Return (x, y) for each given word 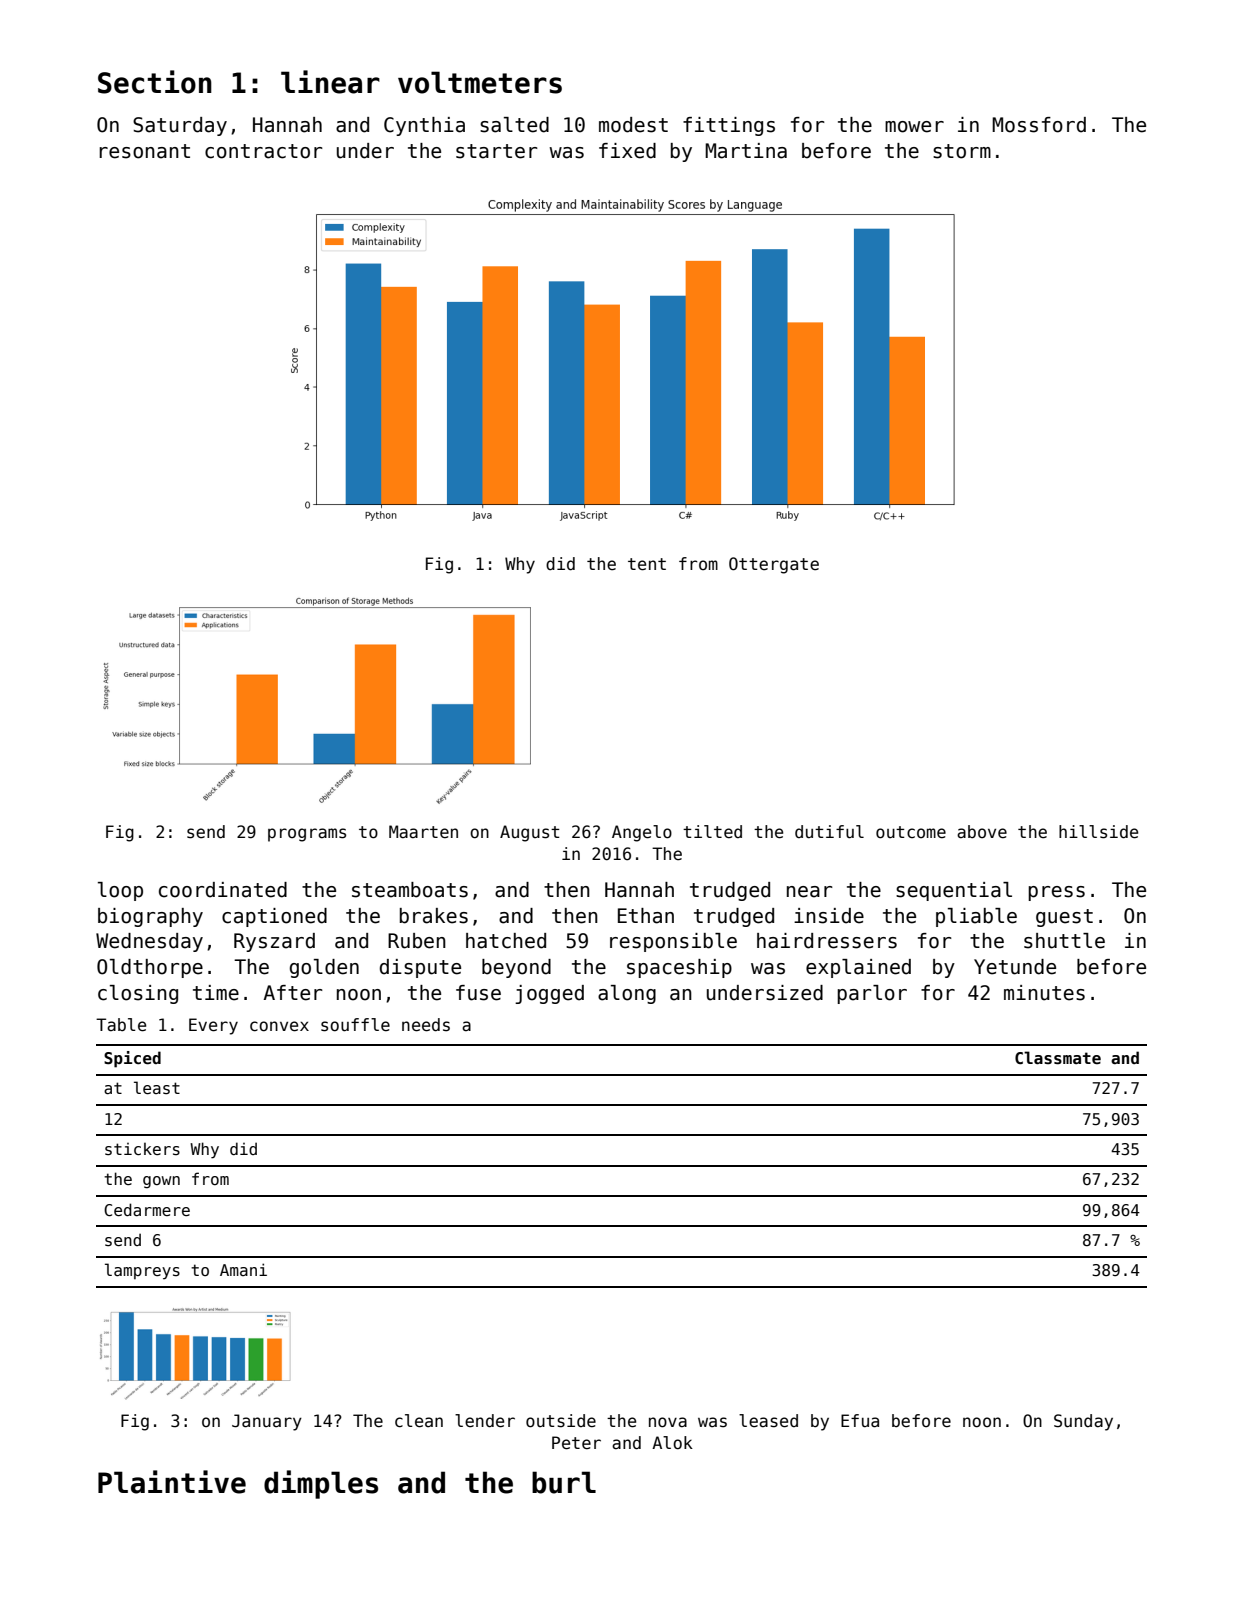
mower (914, 127)
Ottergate (774, 565)
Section (155, 82)
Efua (860, 1421)
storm (962, 151)
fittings (729, 126)
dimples (321, 1484)
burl (564, 1482)
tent (647, 564)
